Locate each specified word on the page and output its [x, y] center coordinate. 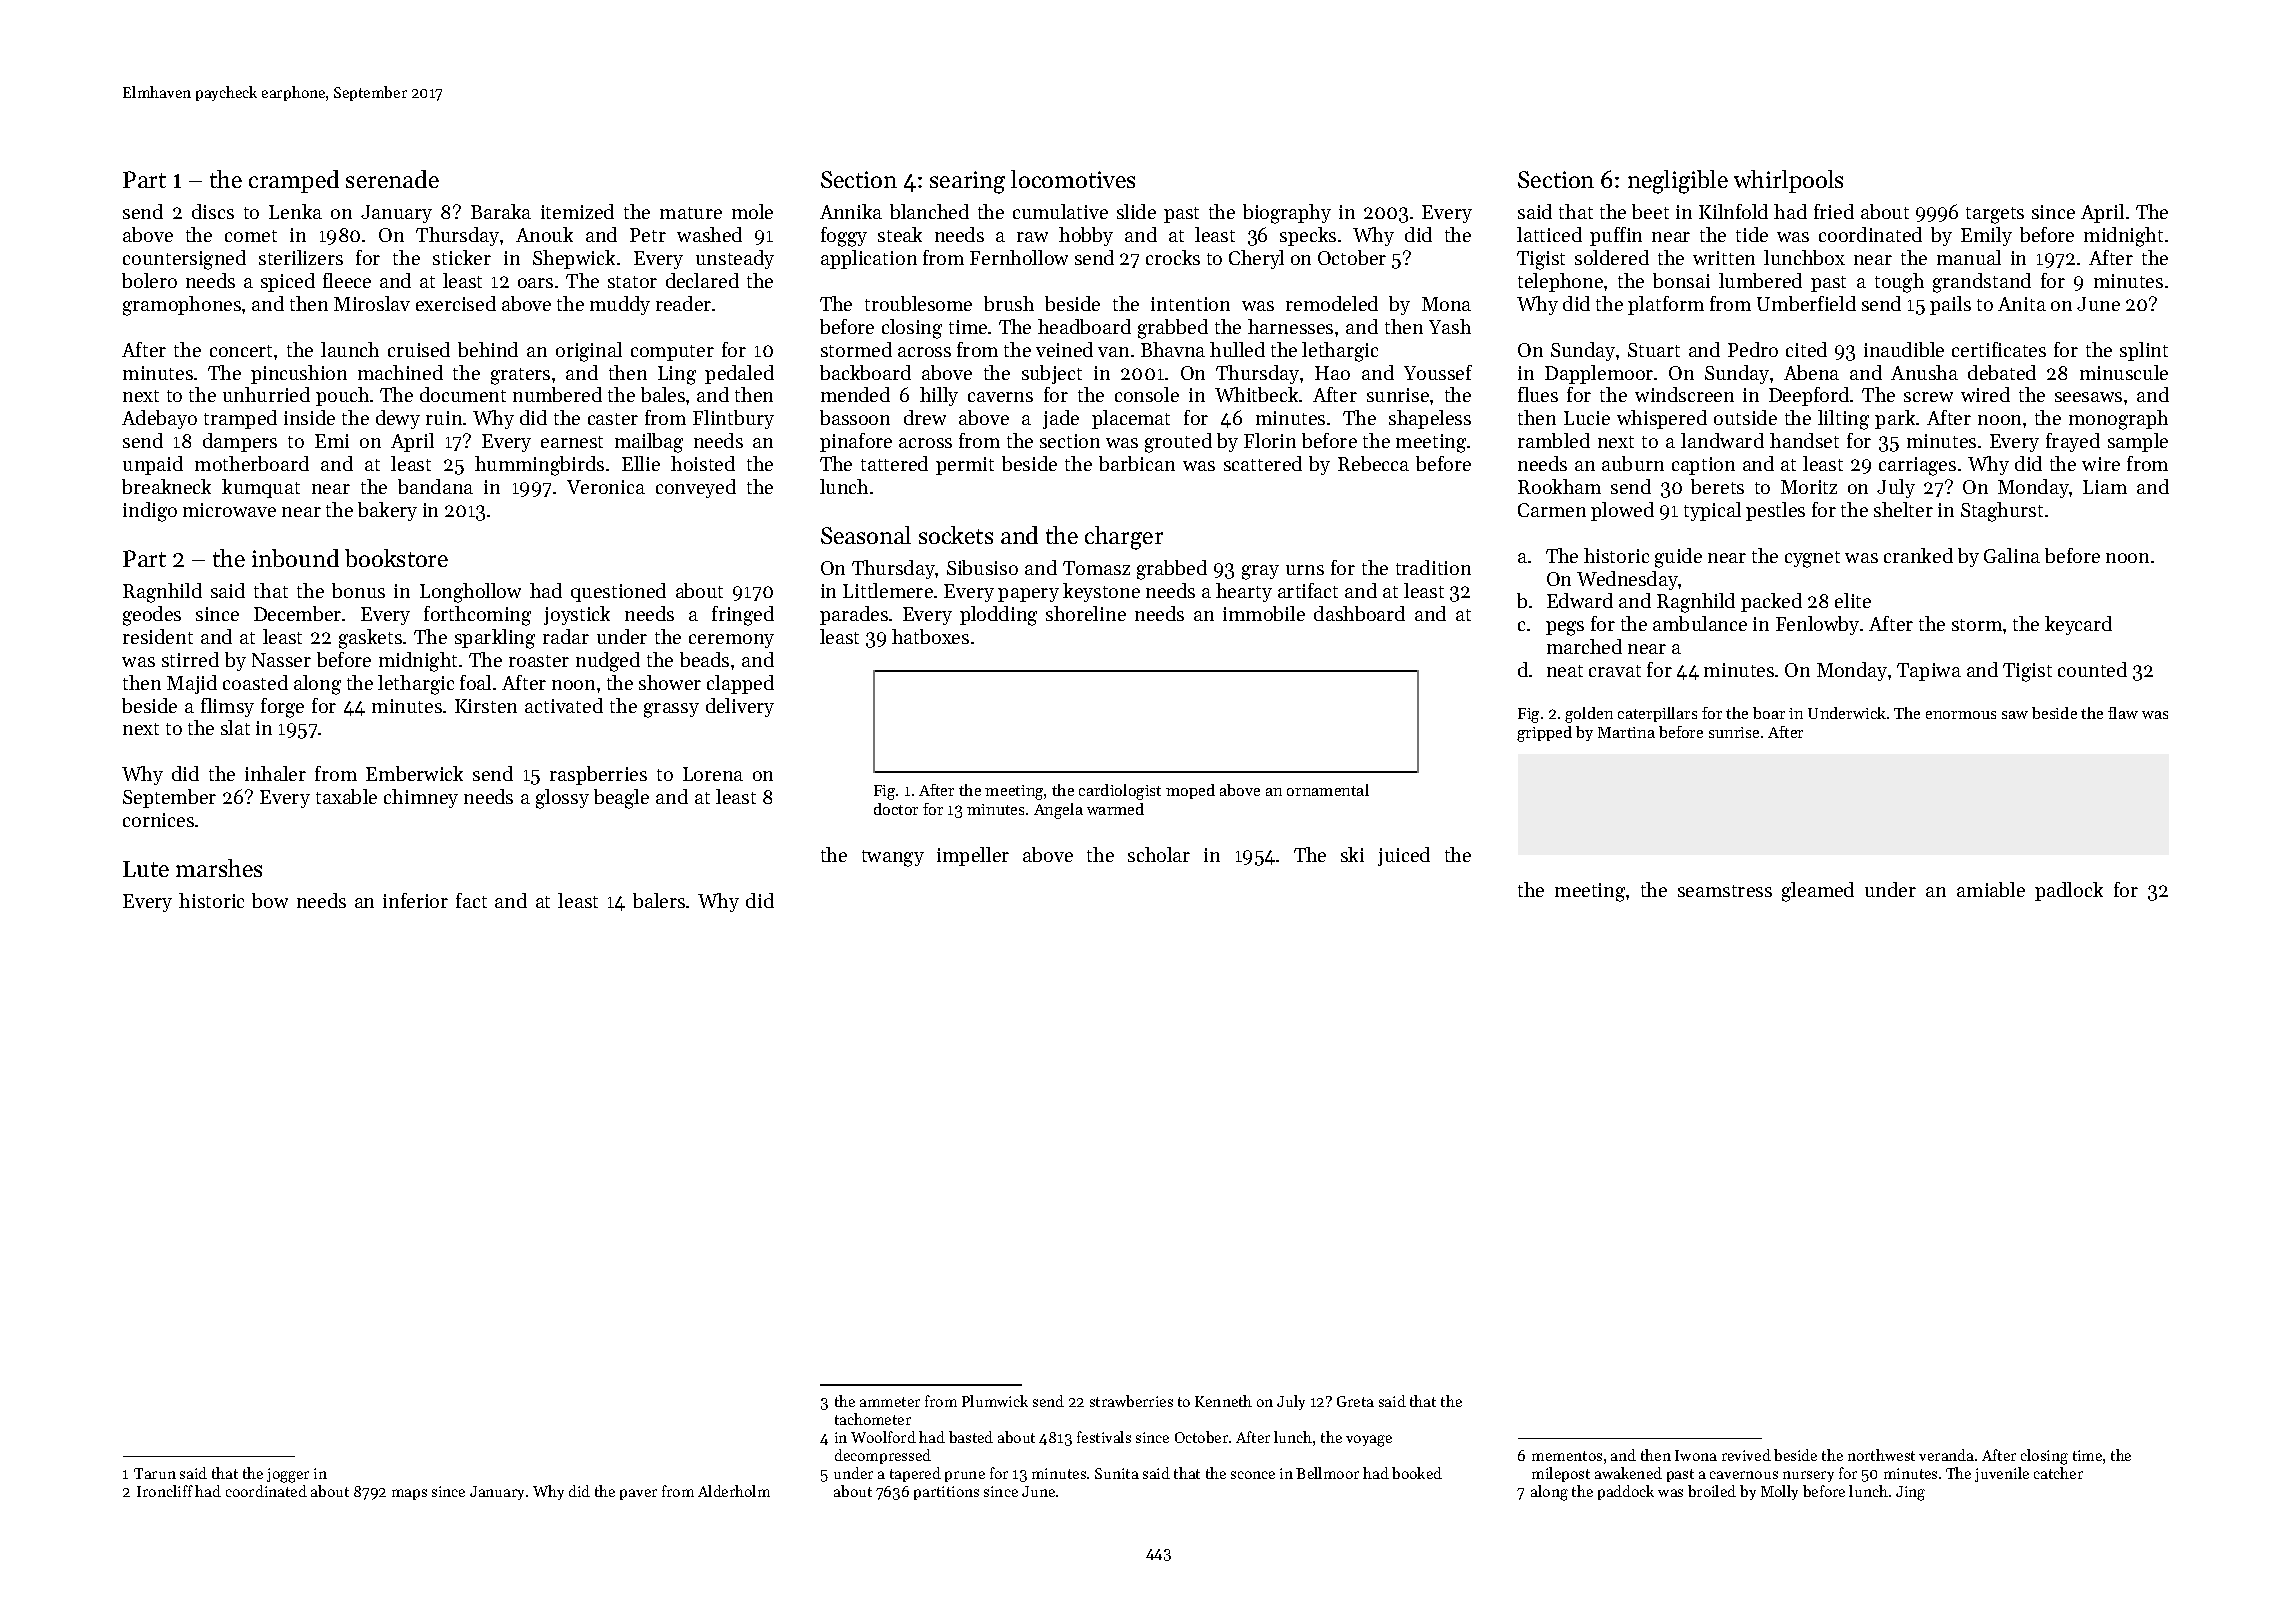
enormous [1961, 715]
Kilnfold [1733, 211]
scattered [1263, 463]
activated [564, 705]
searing [967, 182]
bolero [149, 280]
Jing [1910, 1493]
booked [1417, 1473]
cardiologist [1120, 792]
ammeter [890, 1402]
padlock [2069, 891]
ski [1352, 854]
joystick [577, 615]
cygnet [1812, 559]
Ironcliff [165, 1491]
